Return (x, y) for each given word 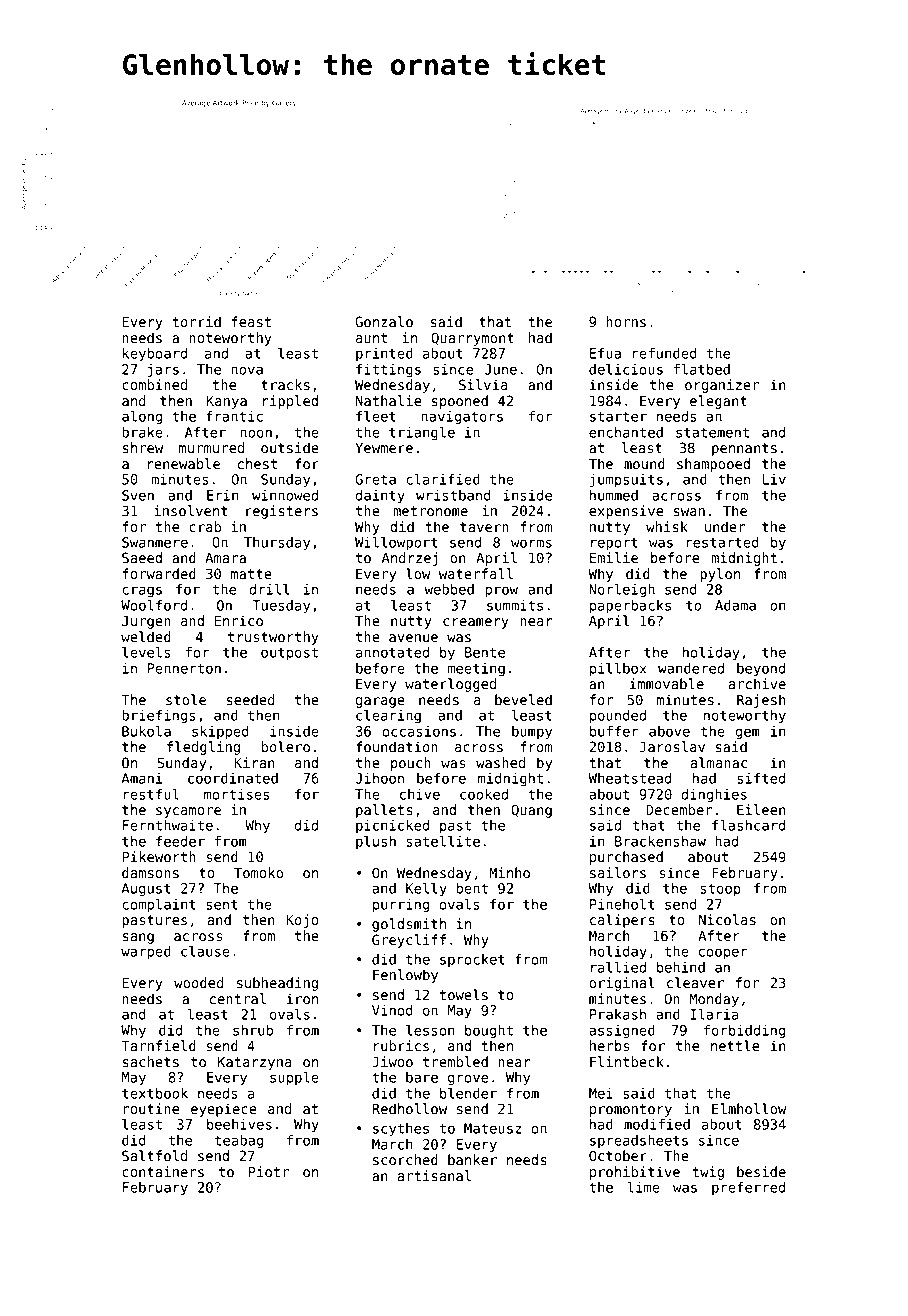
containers (163, 1172)
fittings (388, 371)
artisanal (434, 1176)
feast (251, 322)
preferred (748, 1188)
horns (626, 322)
